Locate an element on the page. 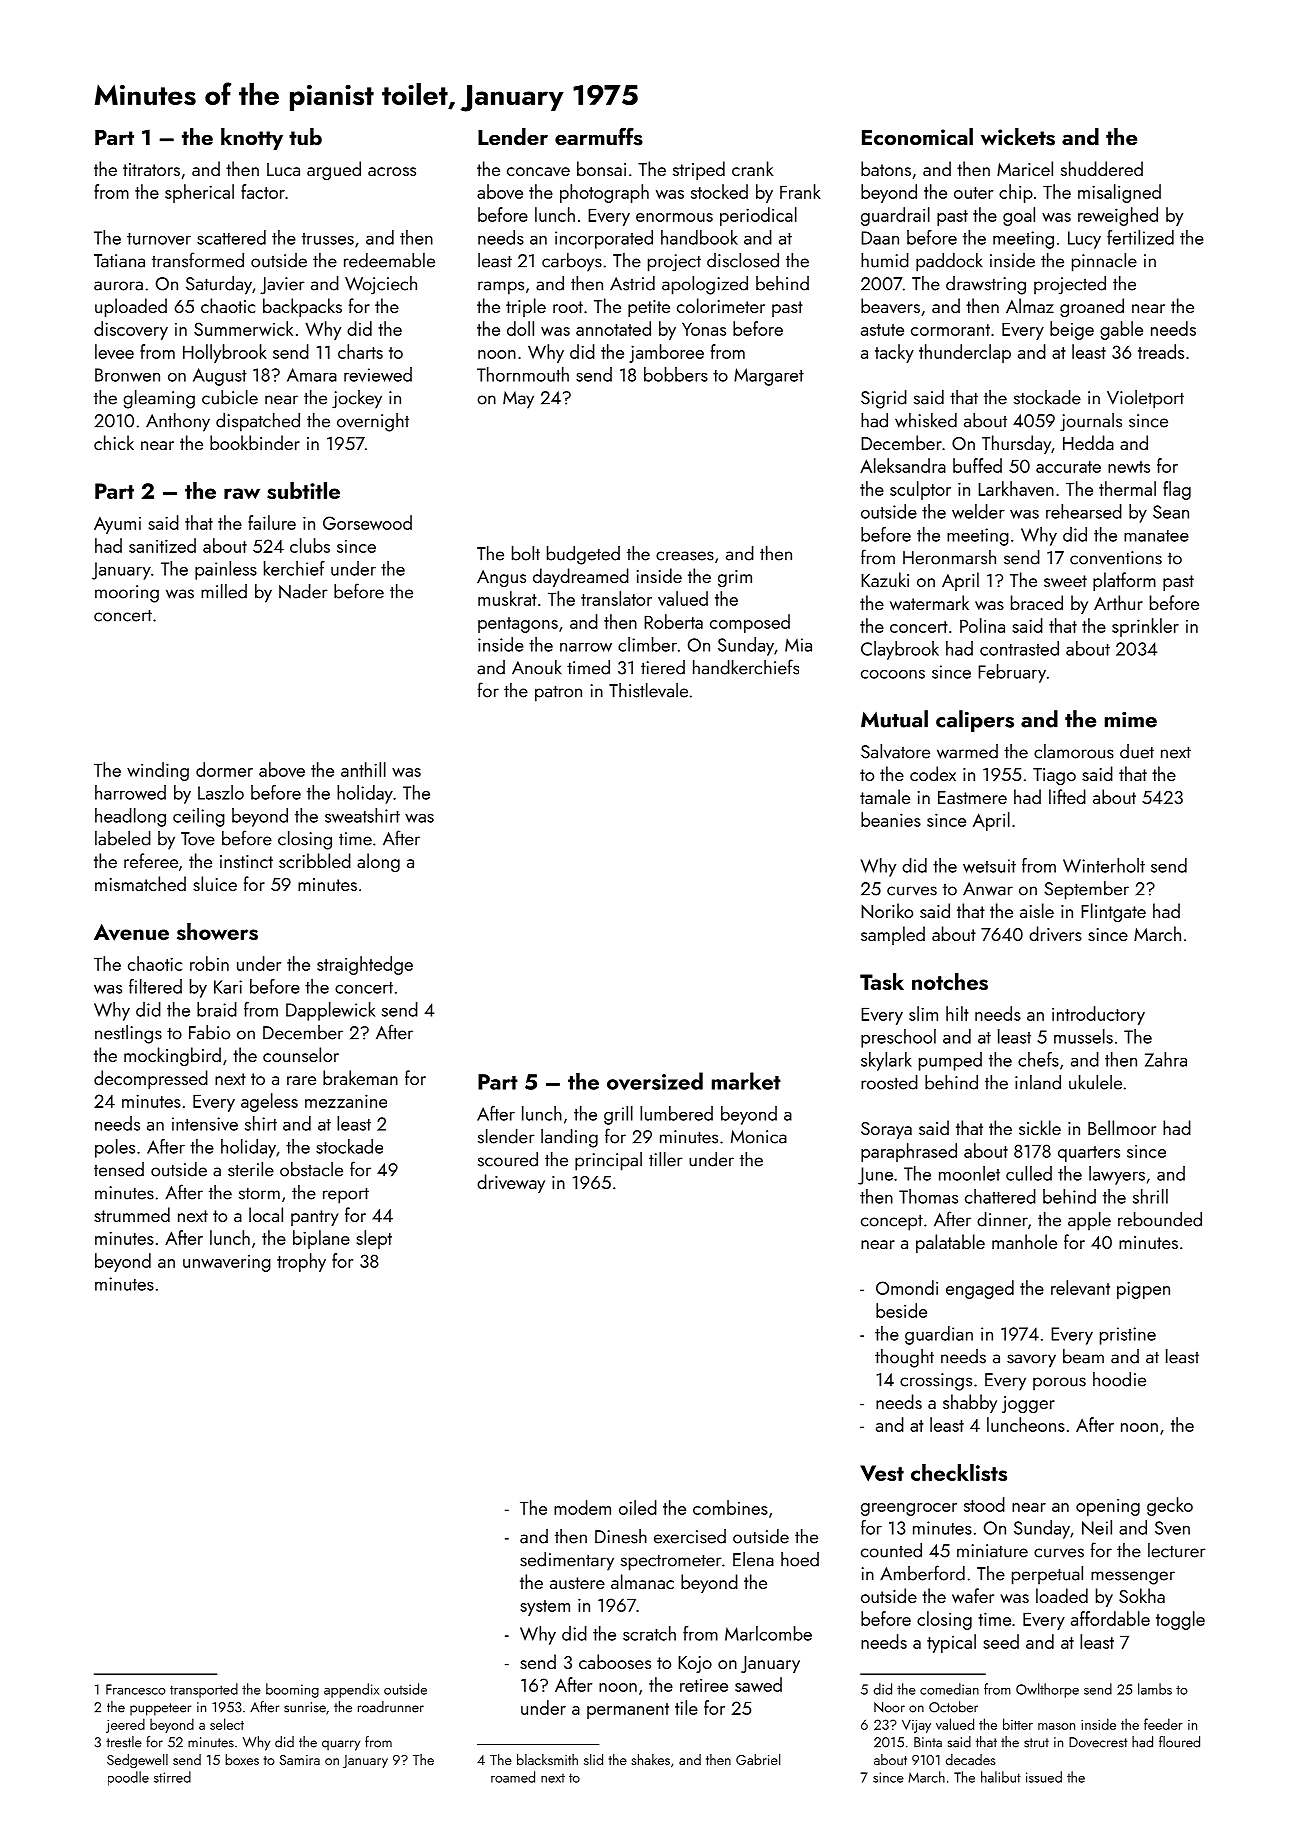 This image has width=1300, height=1839. Gorsewood is located at coordinates (367, 522).
